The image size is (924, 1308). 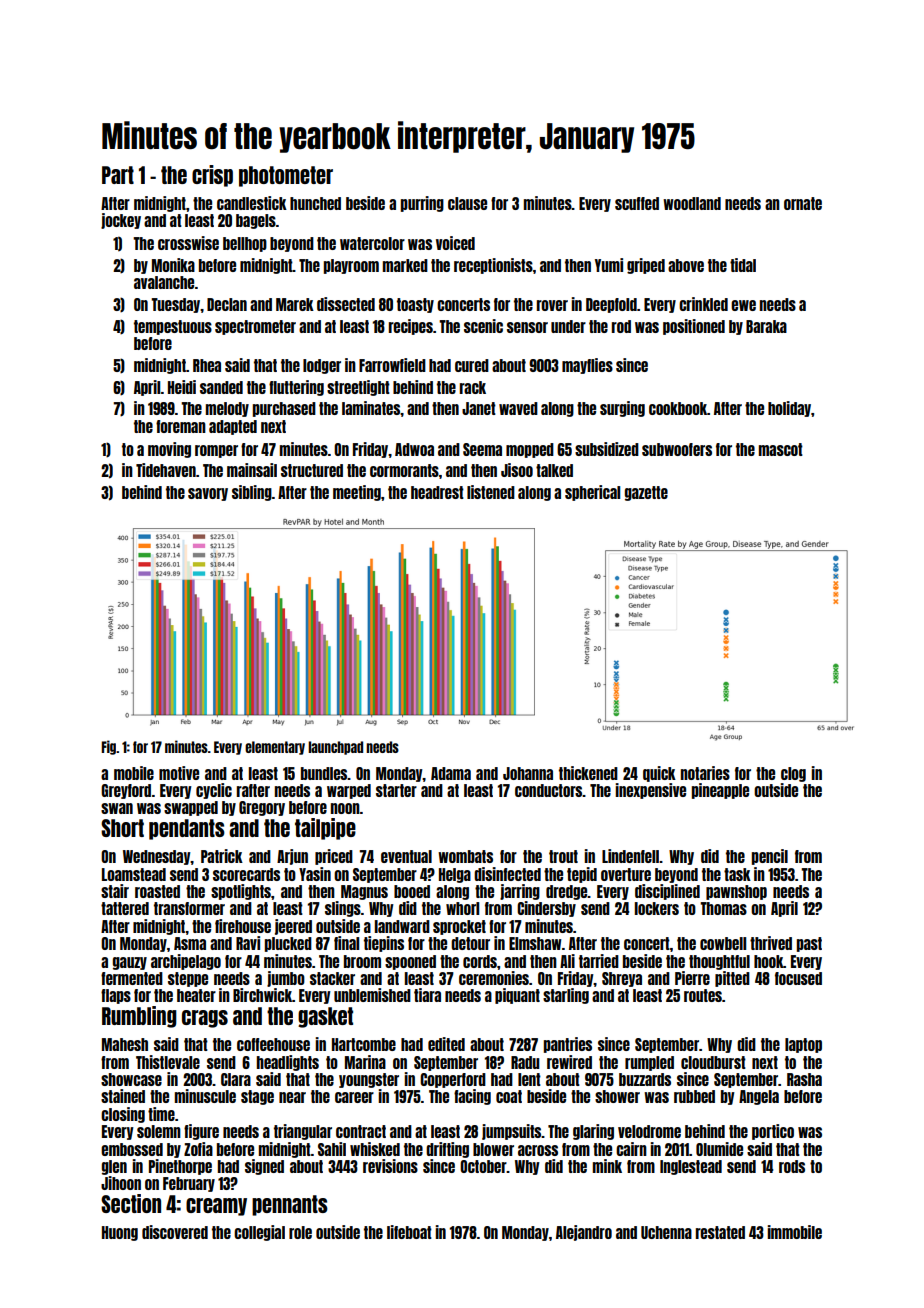 I want to click on motive, so click(x=179, y=773).
